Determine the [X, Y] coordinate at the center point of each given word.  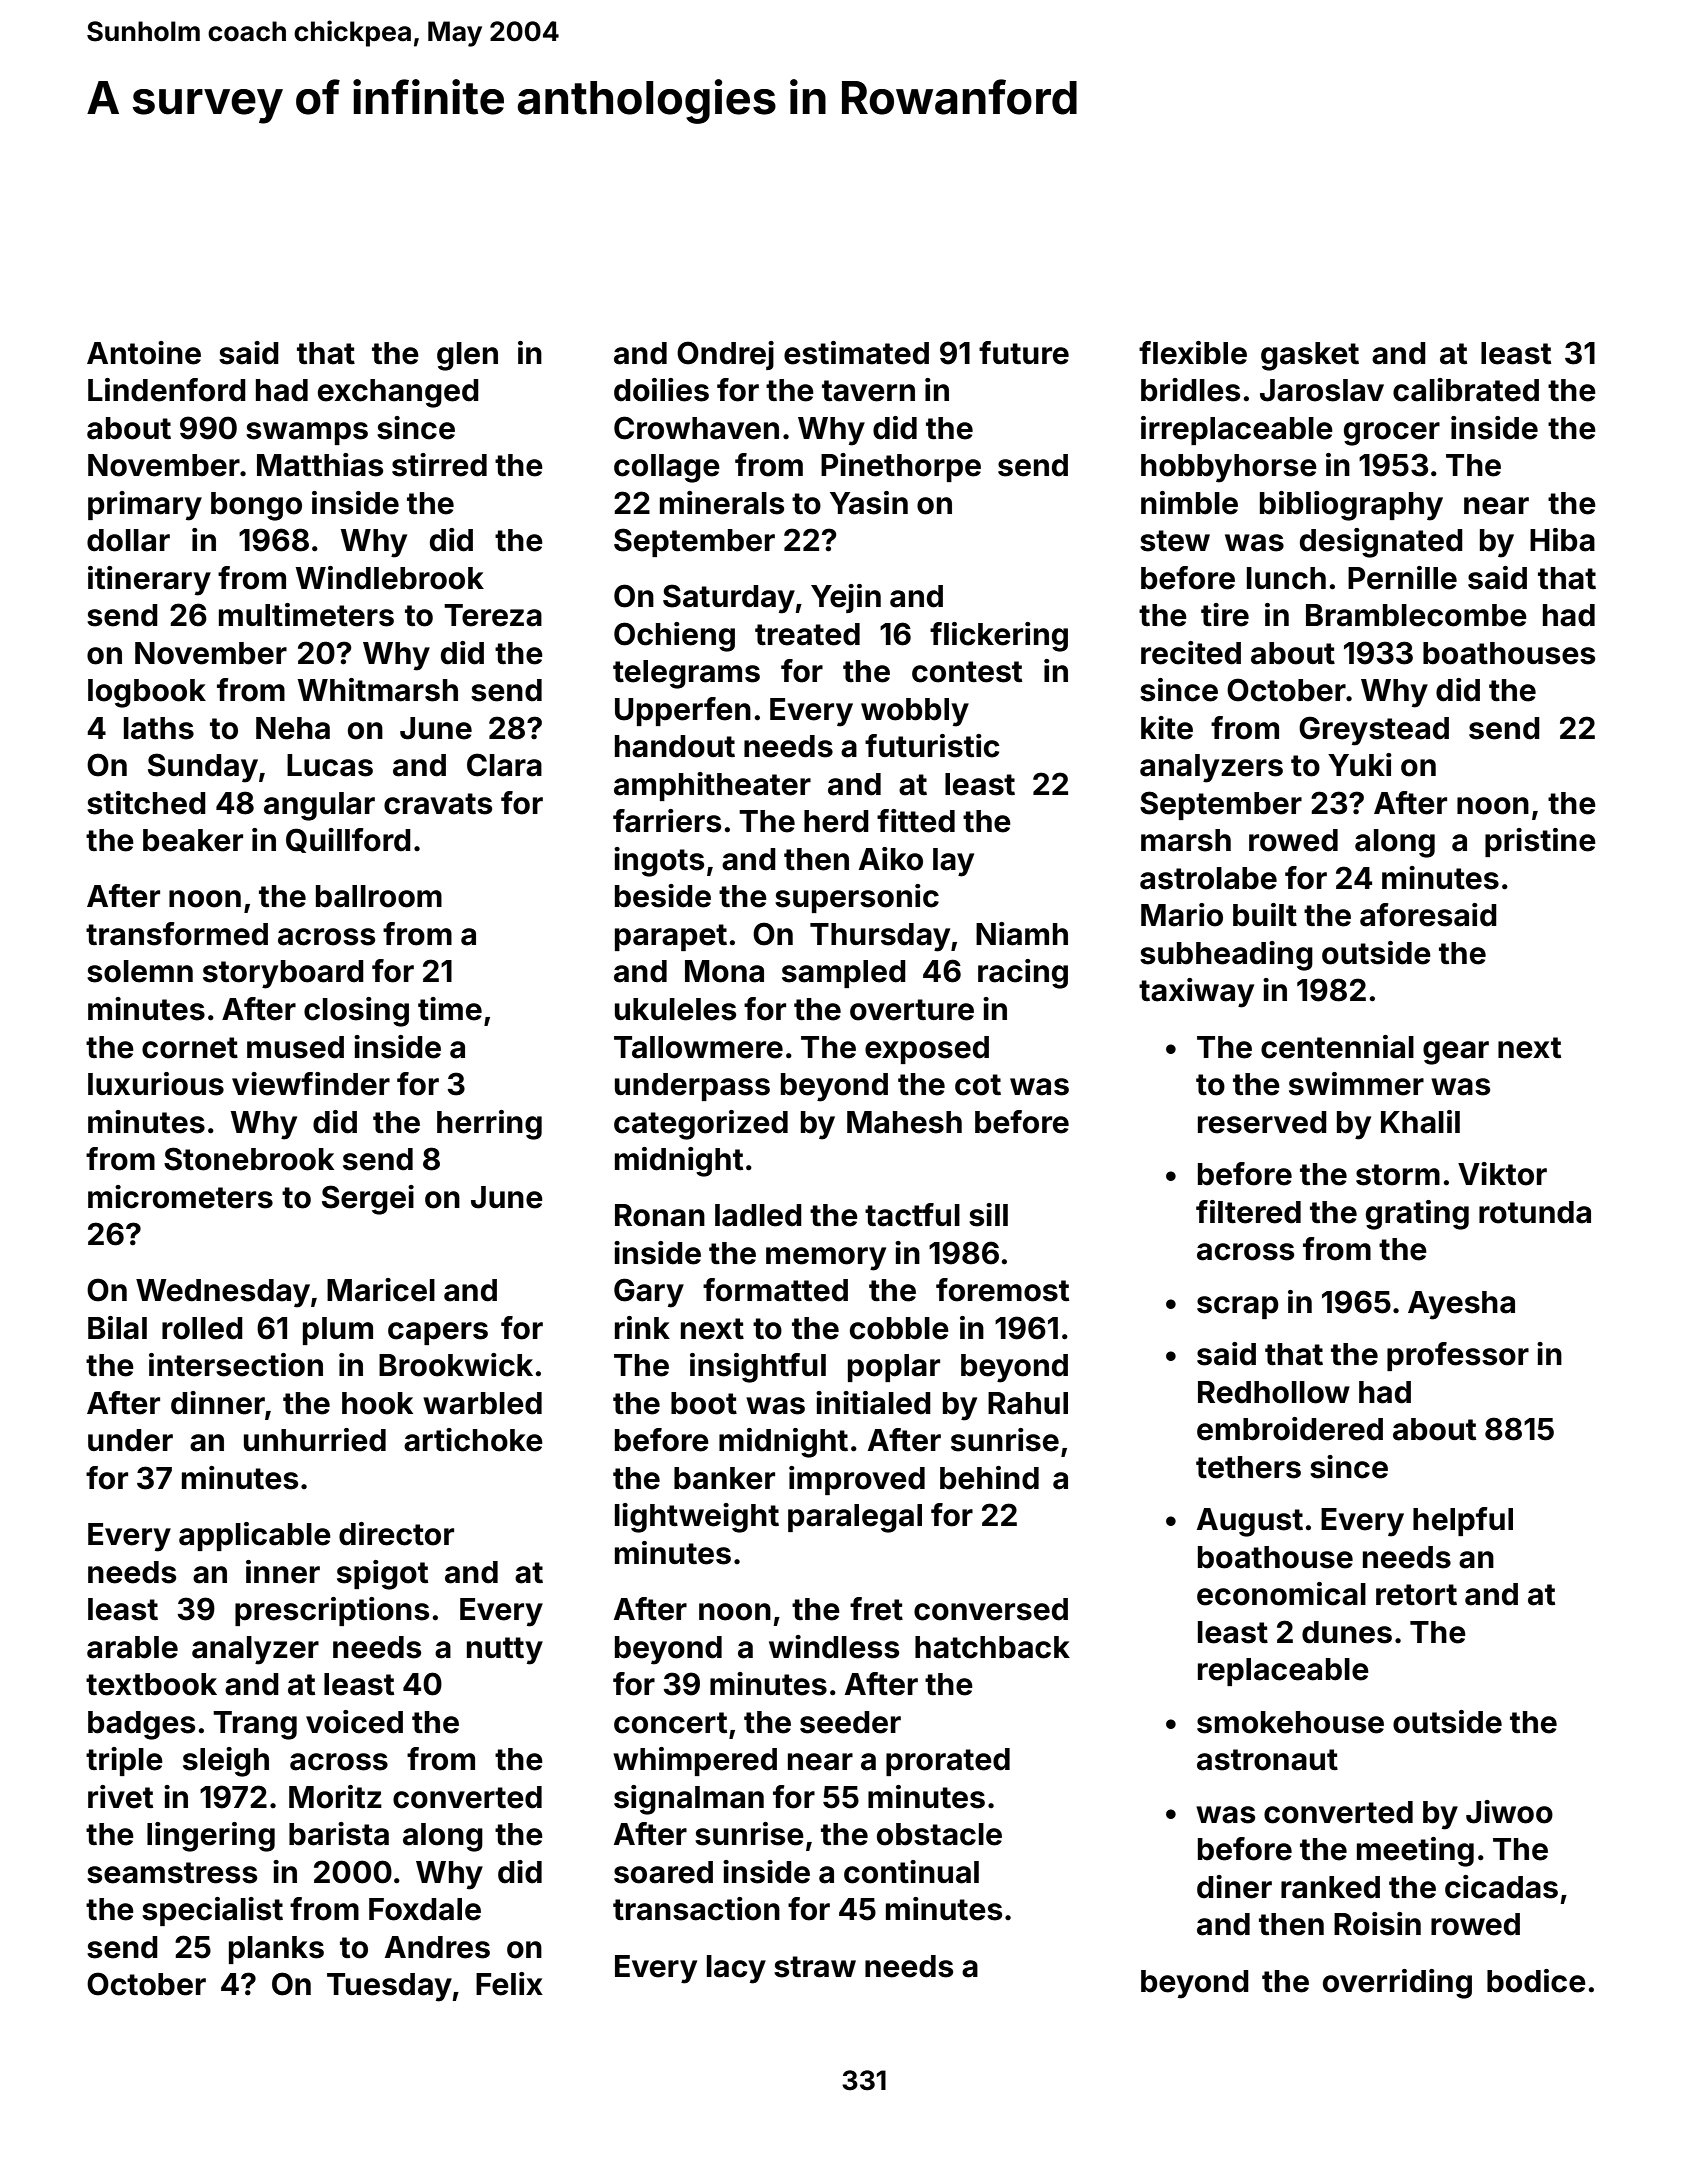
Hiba [1562, 540]
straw [815, 1967]
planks [276, 1950]
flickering [999, 637]
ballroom [379, 896]
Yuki [1359, 764]
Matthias [320, 465]
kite [1167, 728]
